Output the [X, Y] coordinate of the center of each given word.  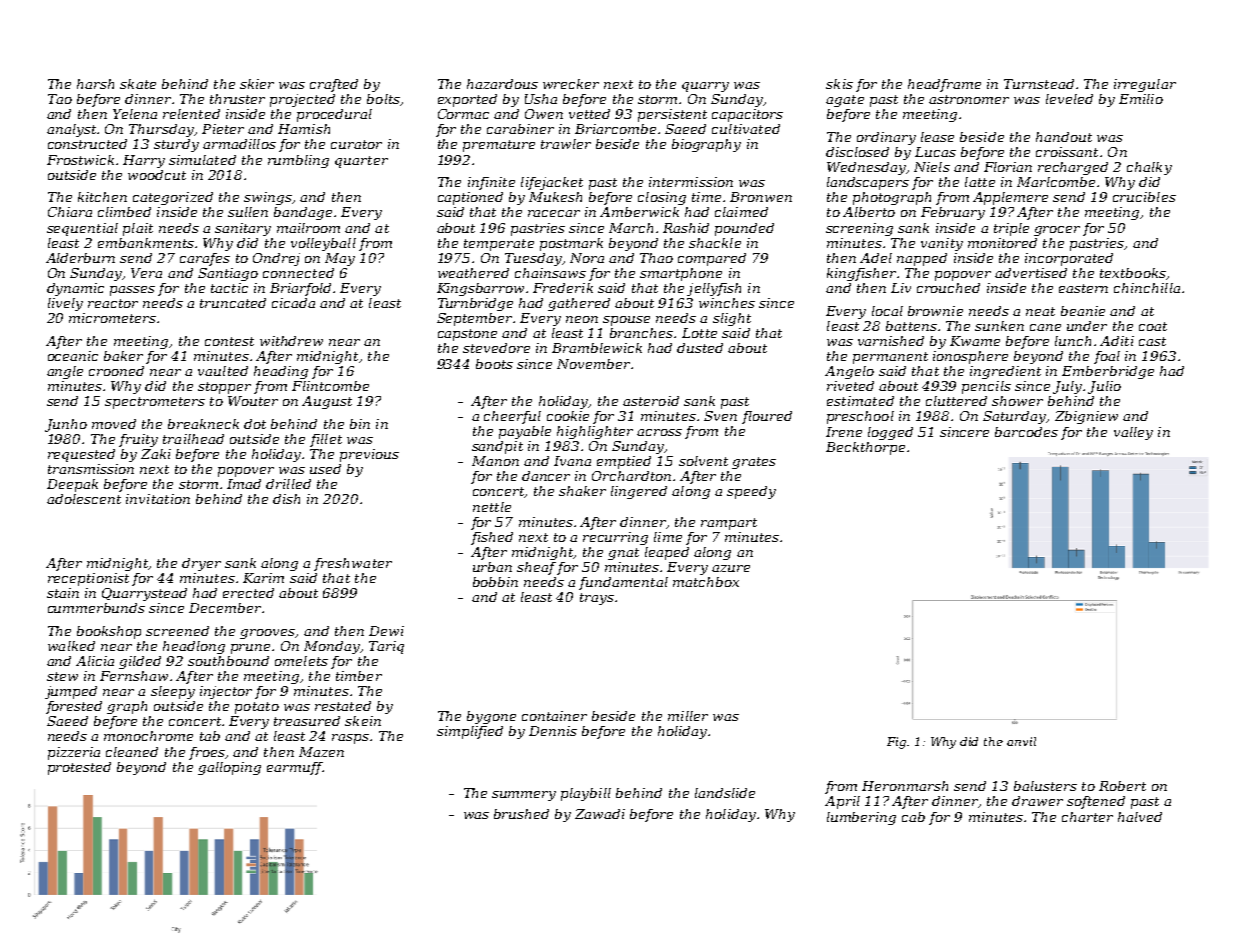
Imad [244, 484]
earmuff [295, 768]
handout [1064, 137]
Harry [144, 161]
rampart [729, 524]
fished [492, 538]
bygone [491, 717]
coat [1153, 326]
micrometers [112, 318]
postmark [571, 244]
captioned [470, 198]
